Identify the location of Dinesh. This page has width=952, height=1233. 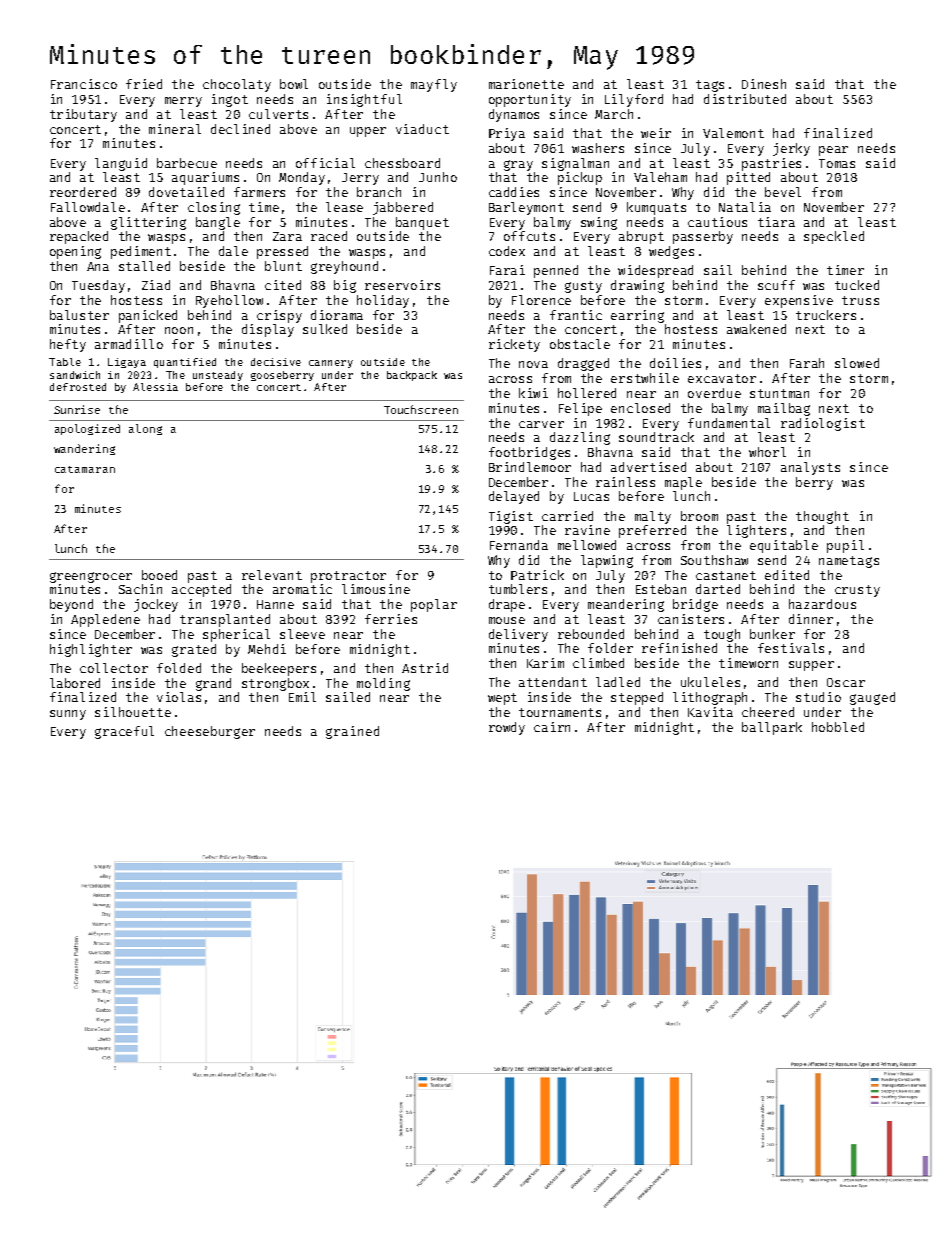
(764, 84).
